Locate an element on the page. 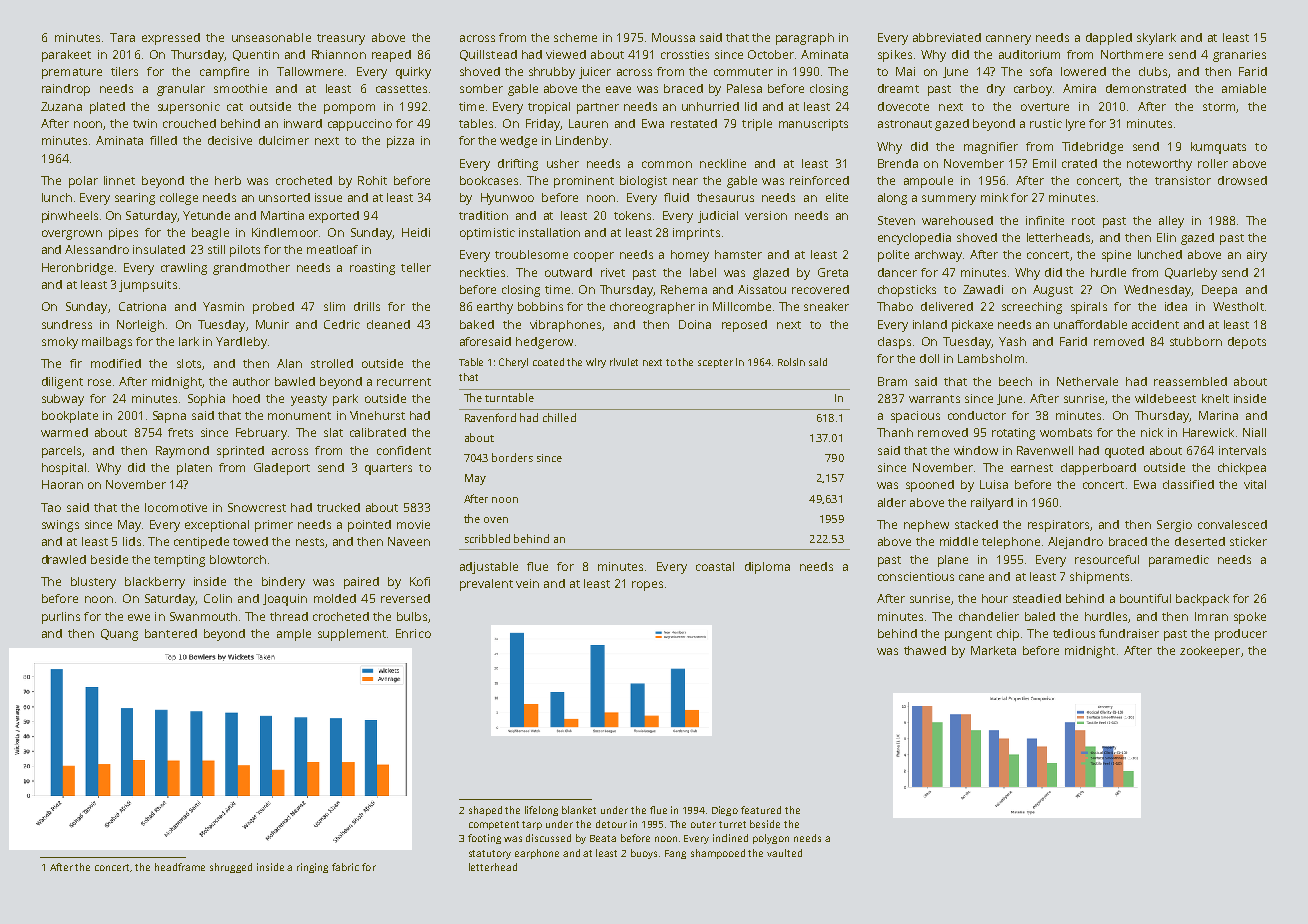 Image resolution: width=1308 pixels, height=924 pixels. amiable is located at coordinates (1244, 88).
